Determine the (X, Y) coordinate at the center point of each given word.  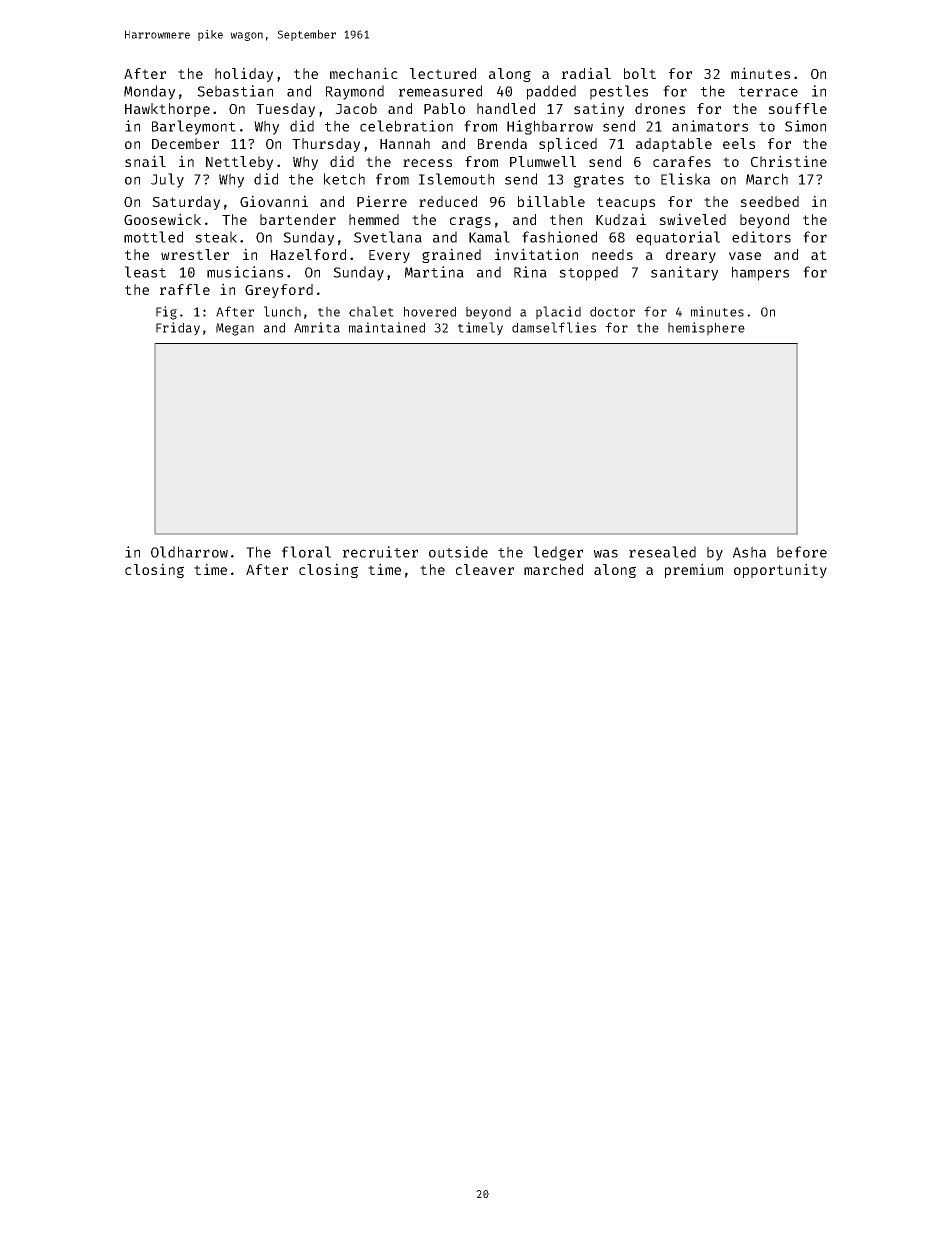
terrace (768, 92)
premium (694, 570)
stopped (588, 273)
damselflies (554, 327)
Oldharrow (189, 552)
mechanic (364, 73)
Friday (178, 329)
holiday (244, 74)
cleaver (485, 569)
